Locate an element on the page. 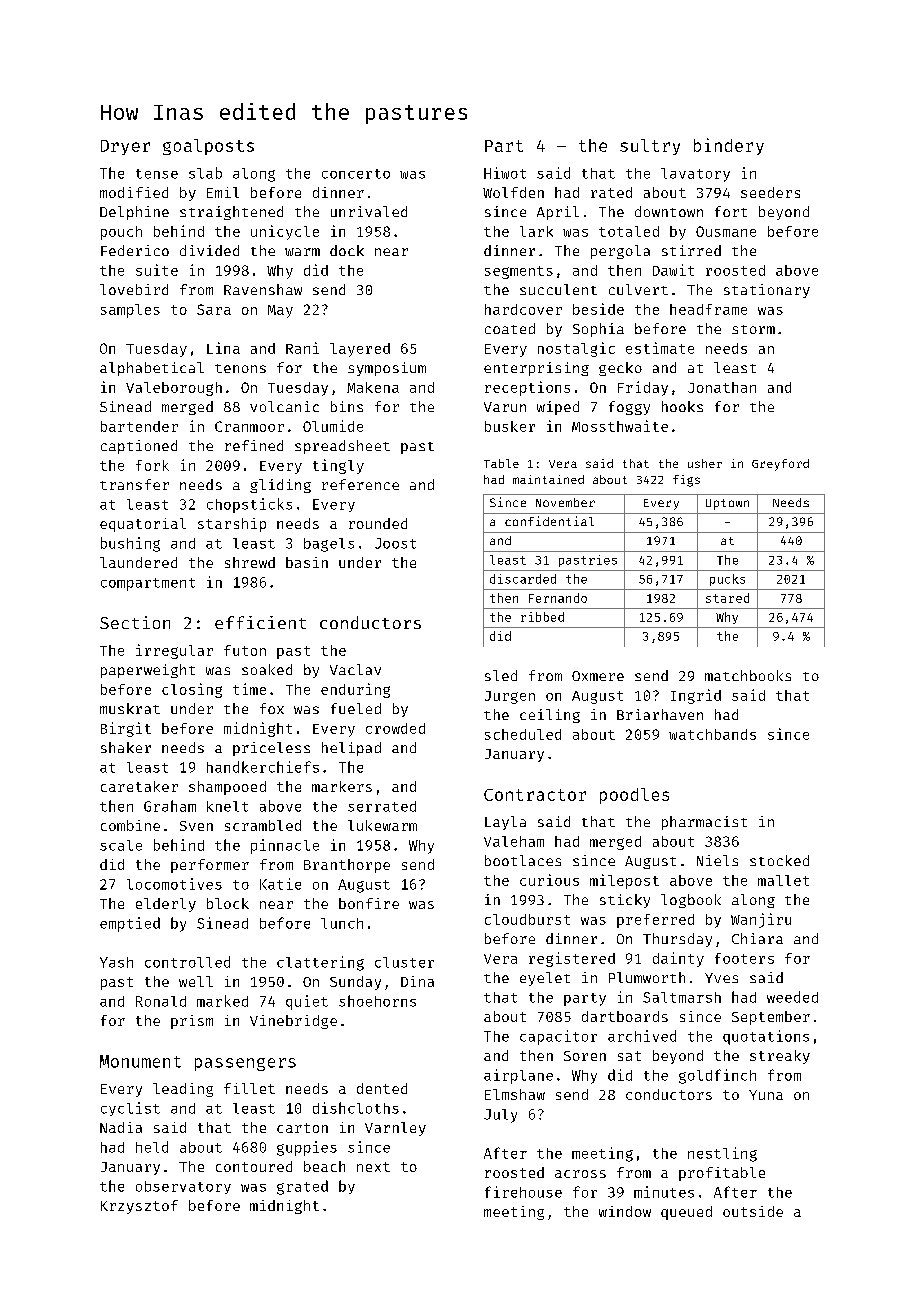  Sunday is located at coordinates (355, 983).
